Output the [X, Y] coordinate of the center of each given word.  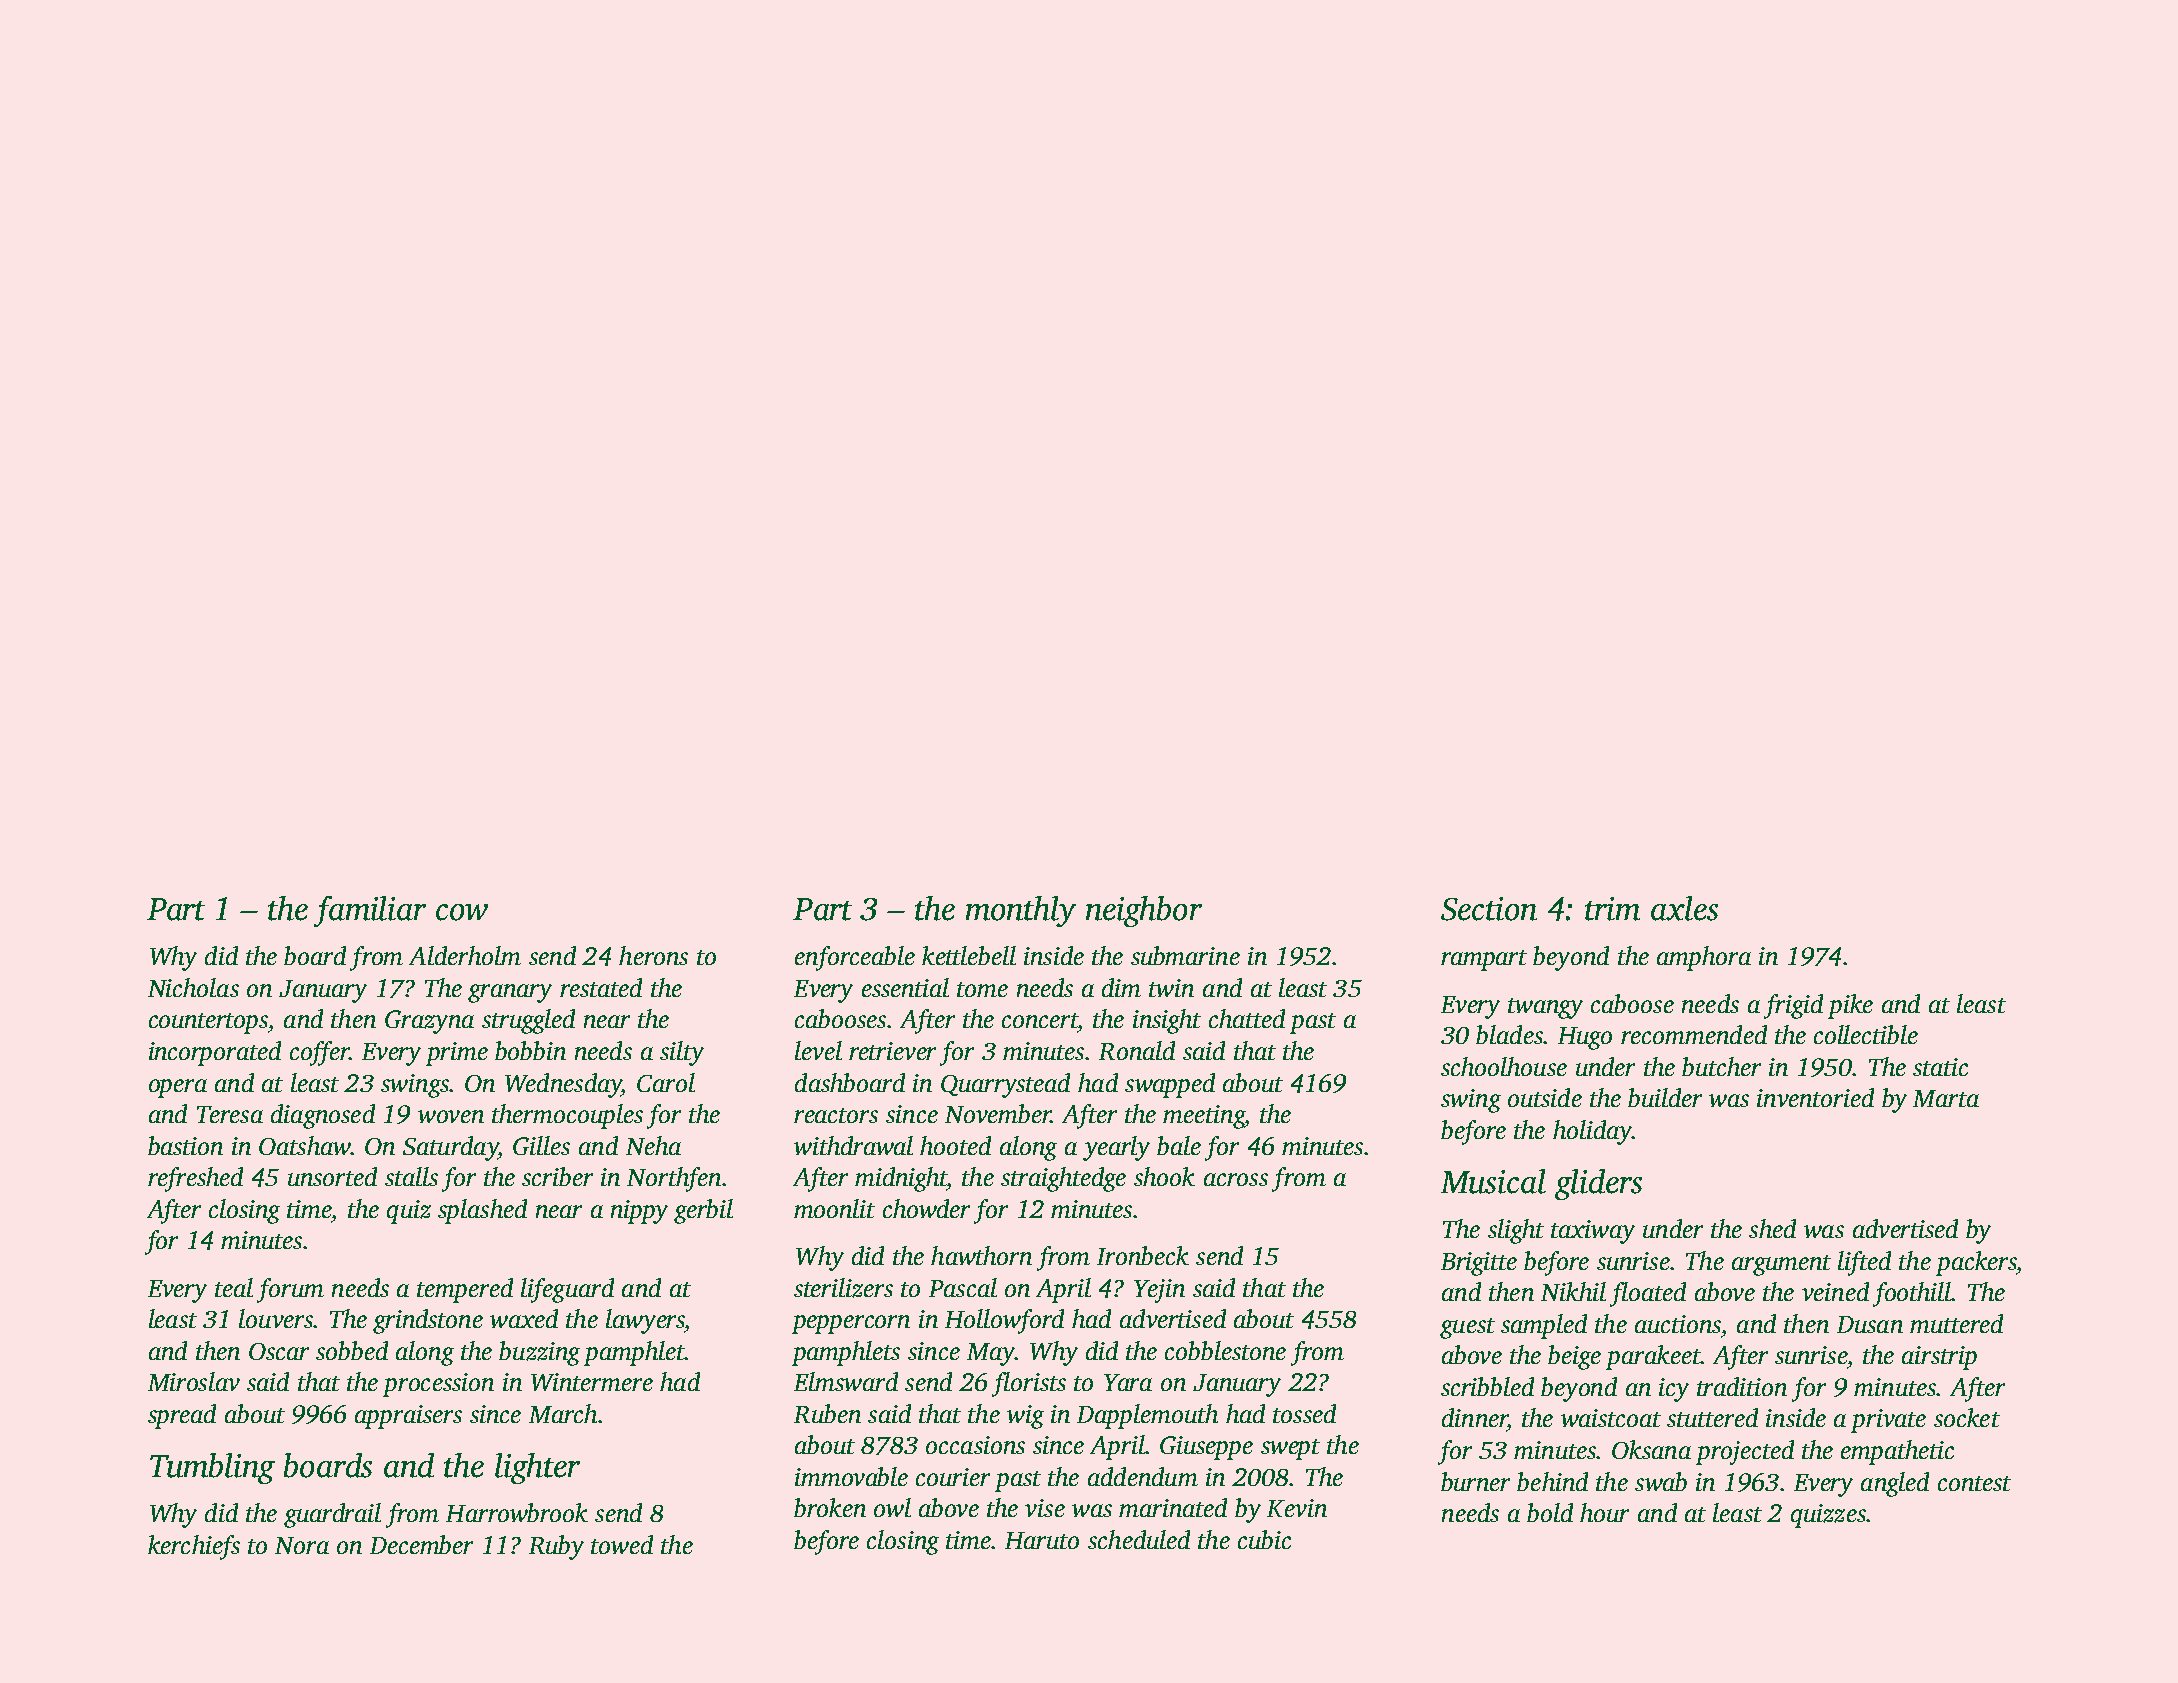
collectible [1866, 1034]
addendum [1143, 1476]
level [818, 1050]
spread [182, 1416]
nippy [639, 1212]
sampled [1544, 1326]
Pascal [963, 1287]
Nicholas [193, 987]
